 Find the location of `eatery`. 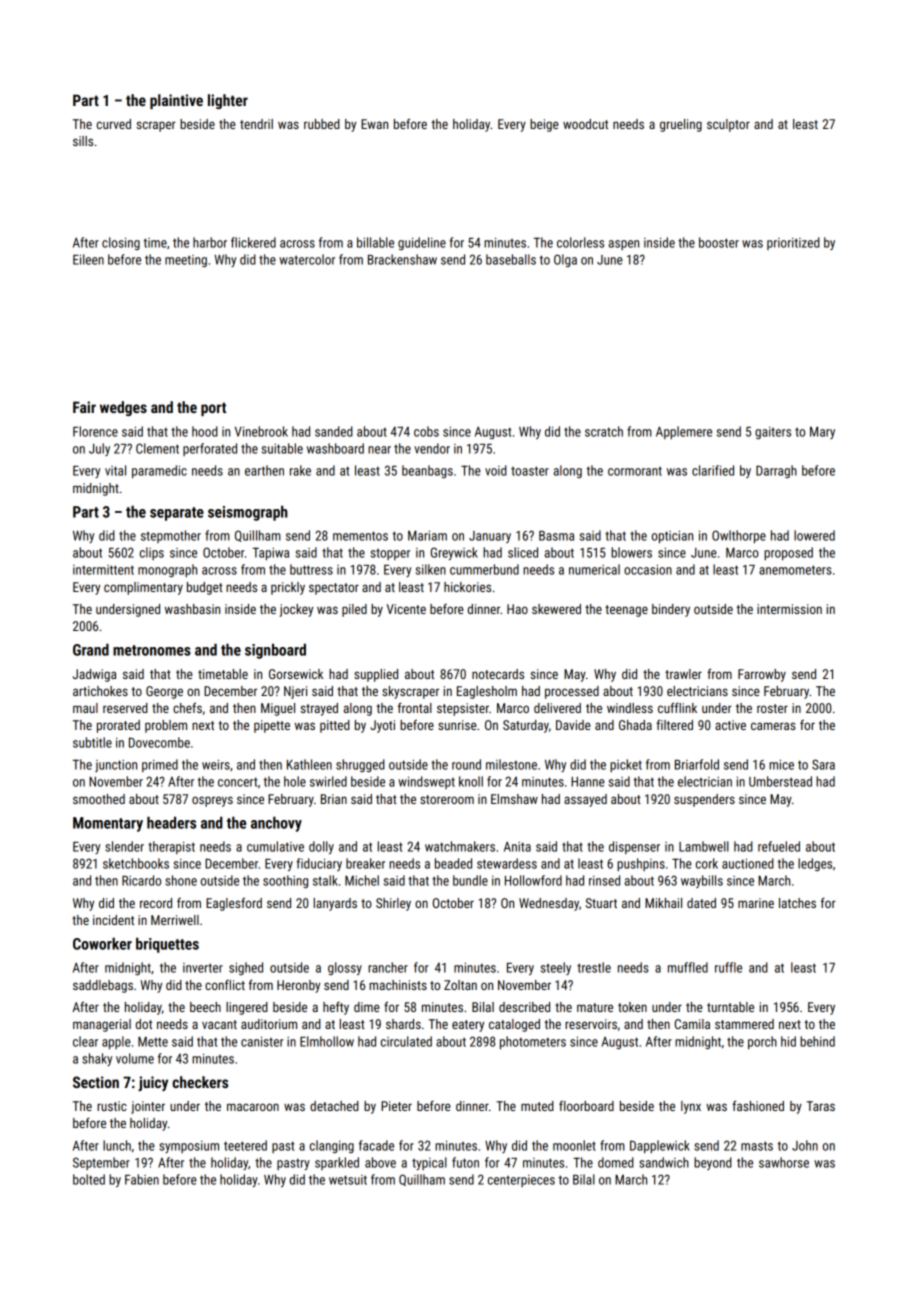

eatery is located at coordinates (468, 1026).
